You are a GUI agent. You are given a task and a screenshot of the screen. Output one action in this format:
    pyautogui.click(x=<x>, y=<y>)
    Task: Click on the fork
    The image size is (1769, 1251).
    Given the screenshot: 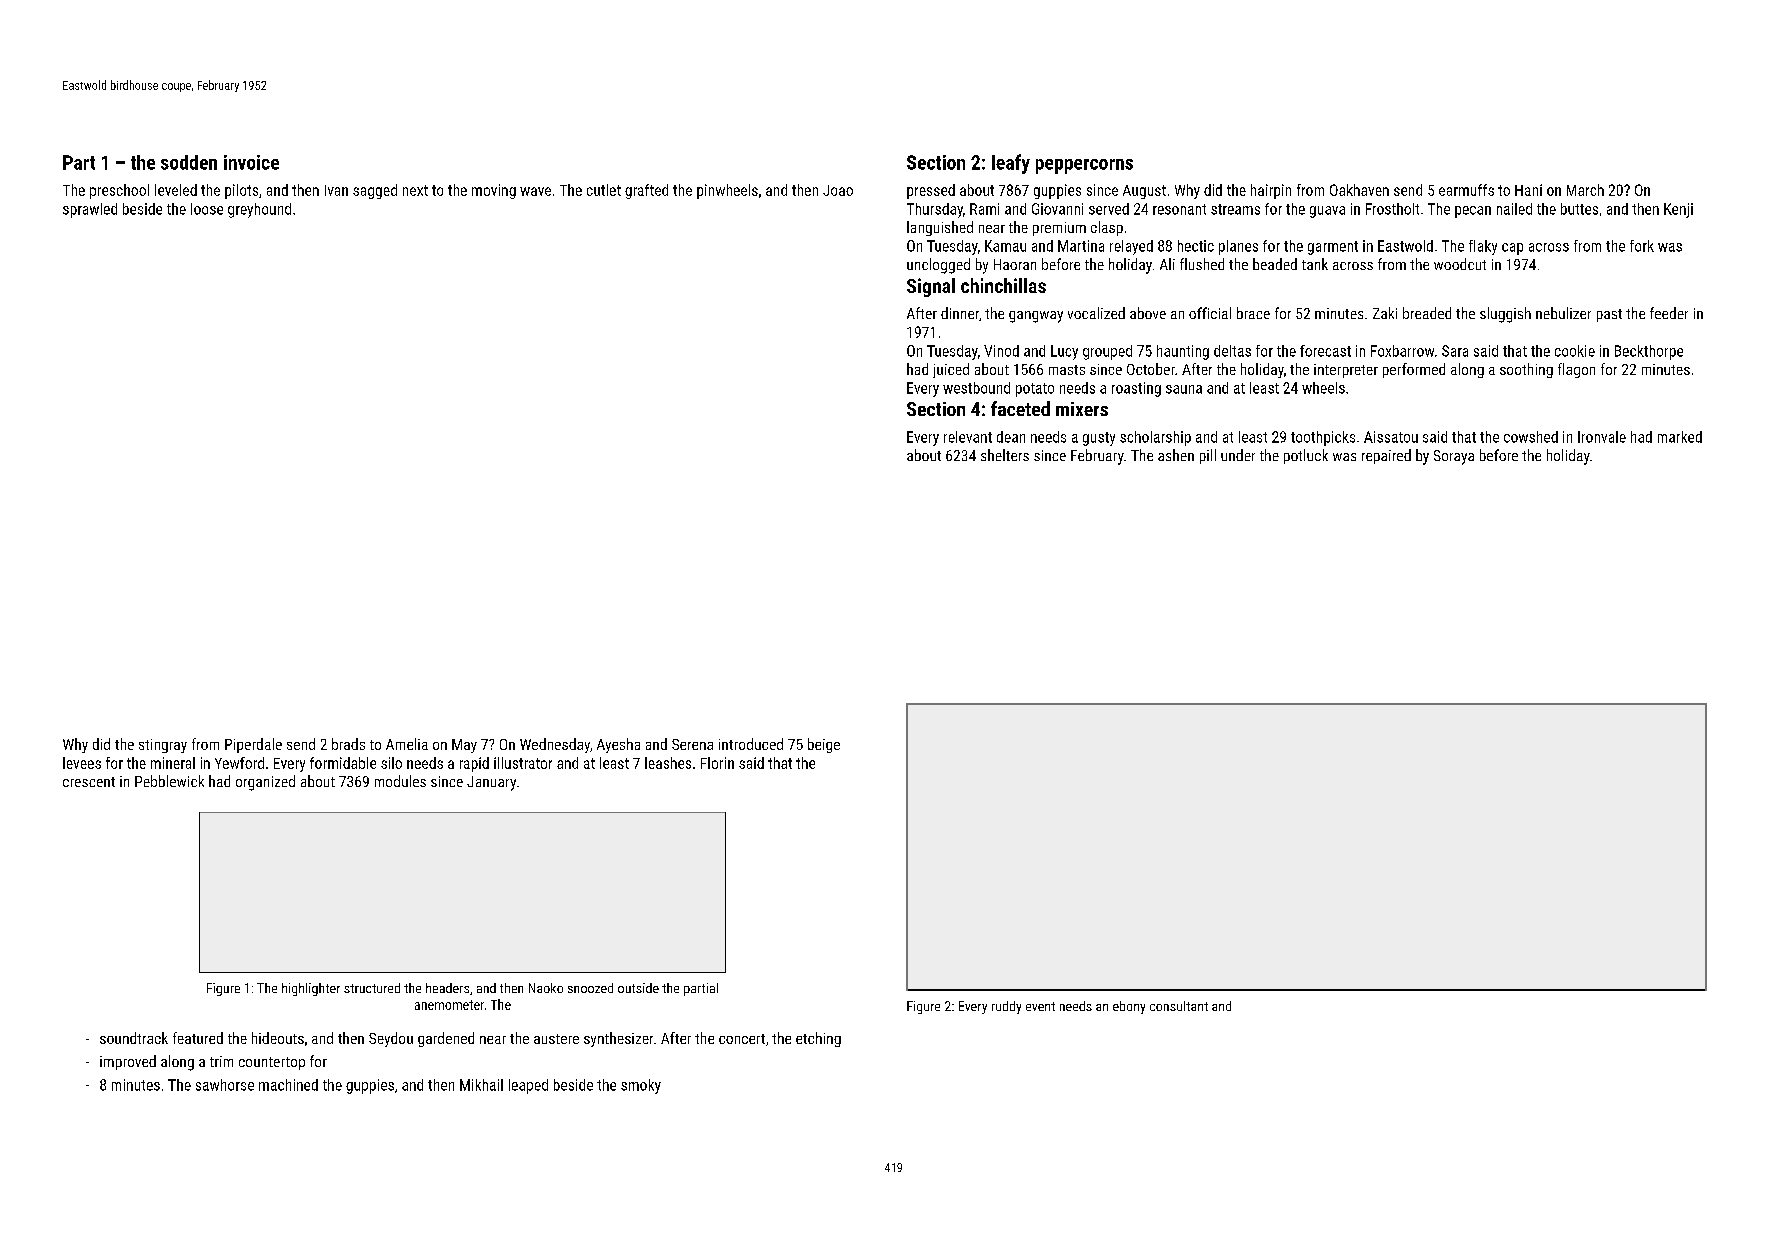 What is the action you would take?
    pyautogui.click(x=1642, y=246)
